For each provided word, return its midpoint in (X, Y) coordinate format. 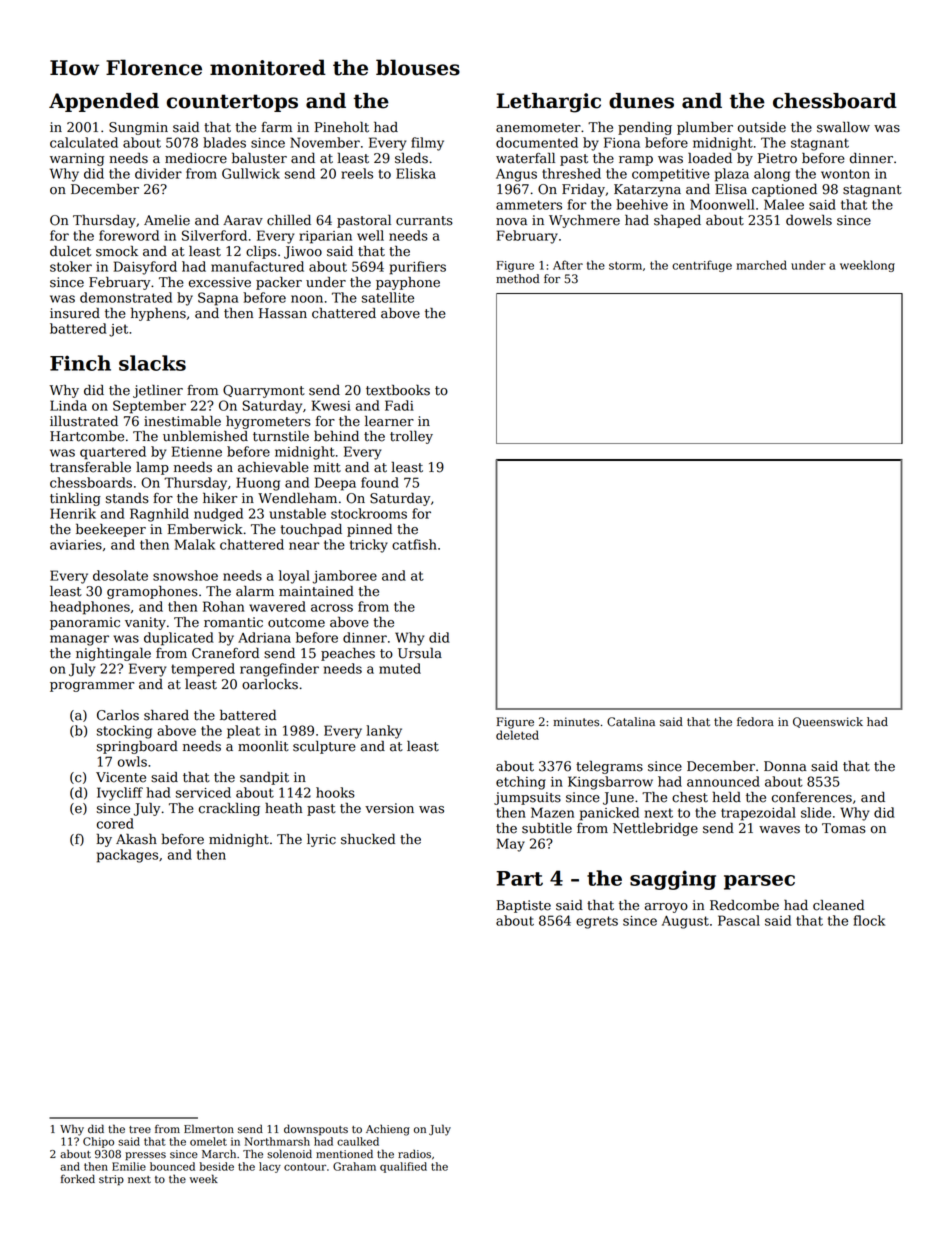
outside (762, 127)
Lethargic (548, 103)
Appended (104, 102)
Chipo (98, 1142)
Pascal (739, 920)
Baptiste (523, 906)
